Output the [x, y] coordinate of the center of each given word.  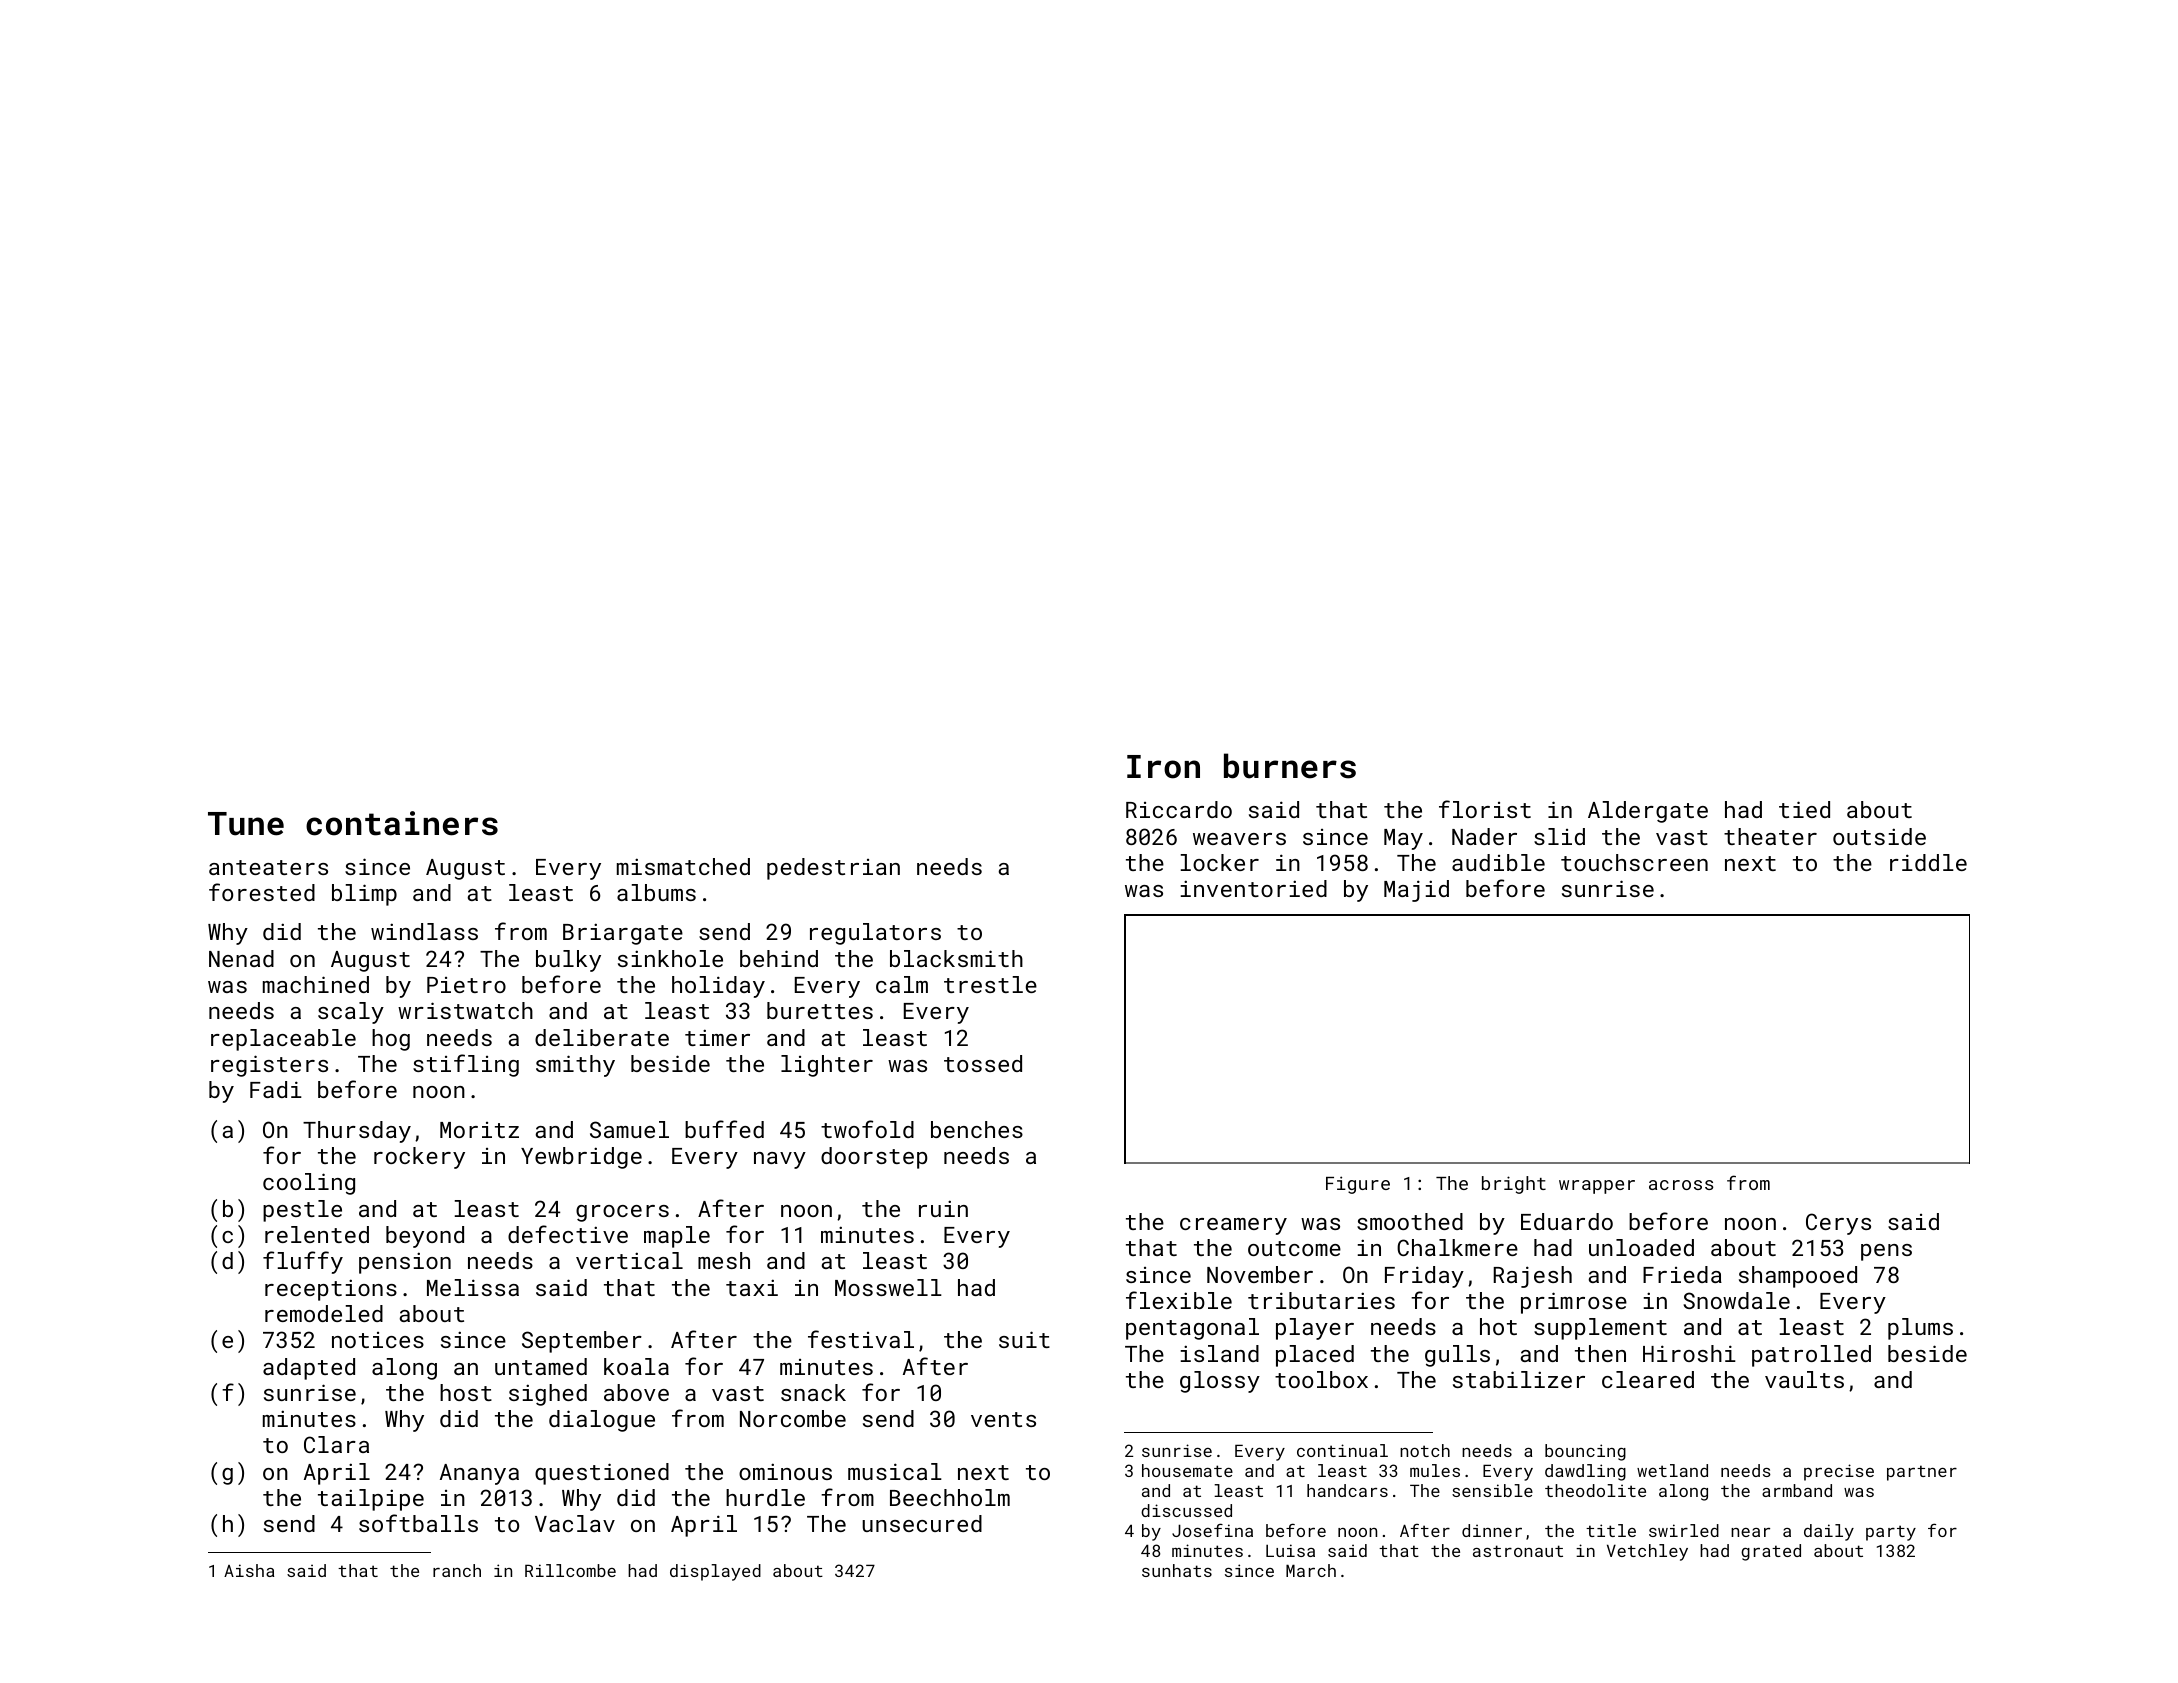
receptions [331, 1290]
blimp [364, 895]
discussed [1186, 1510]
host [466, 1392]
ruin [943, 1208]
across [1681, 1185]
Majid [1416, 891]
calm [902, 984]
